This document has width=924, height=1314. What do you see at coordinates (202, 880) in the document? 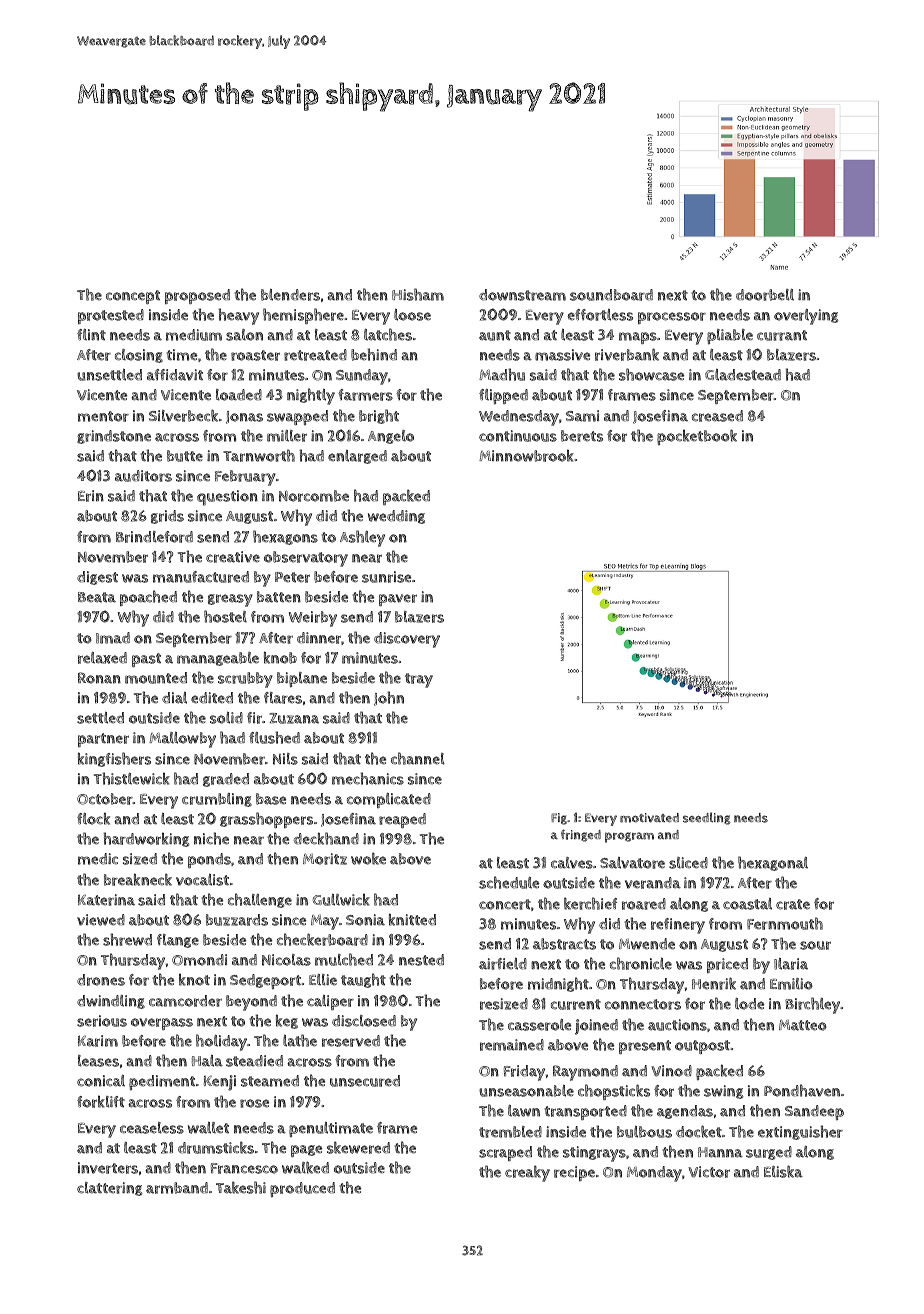
I see `vocalist` at bounding box center [202, 880].
